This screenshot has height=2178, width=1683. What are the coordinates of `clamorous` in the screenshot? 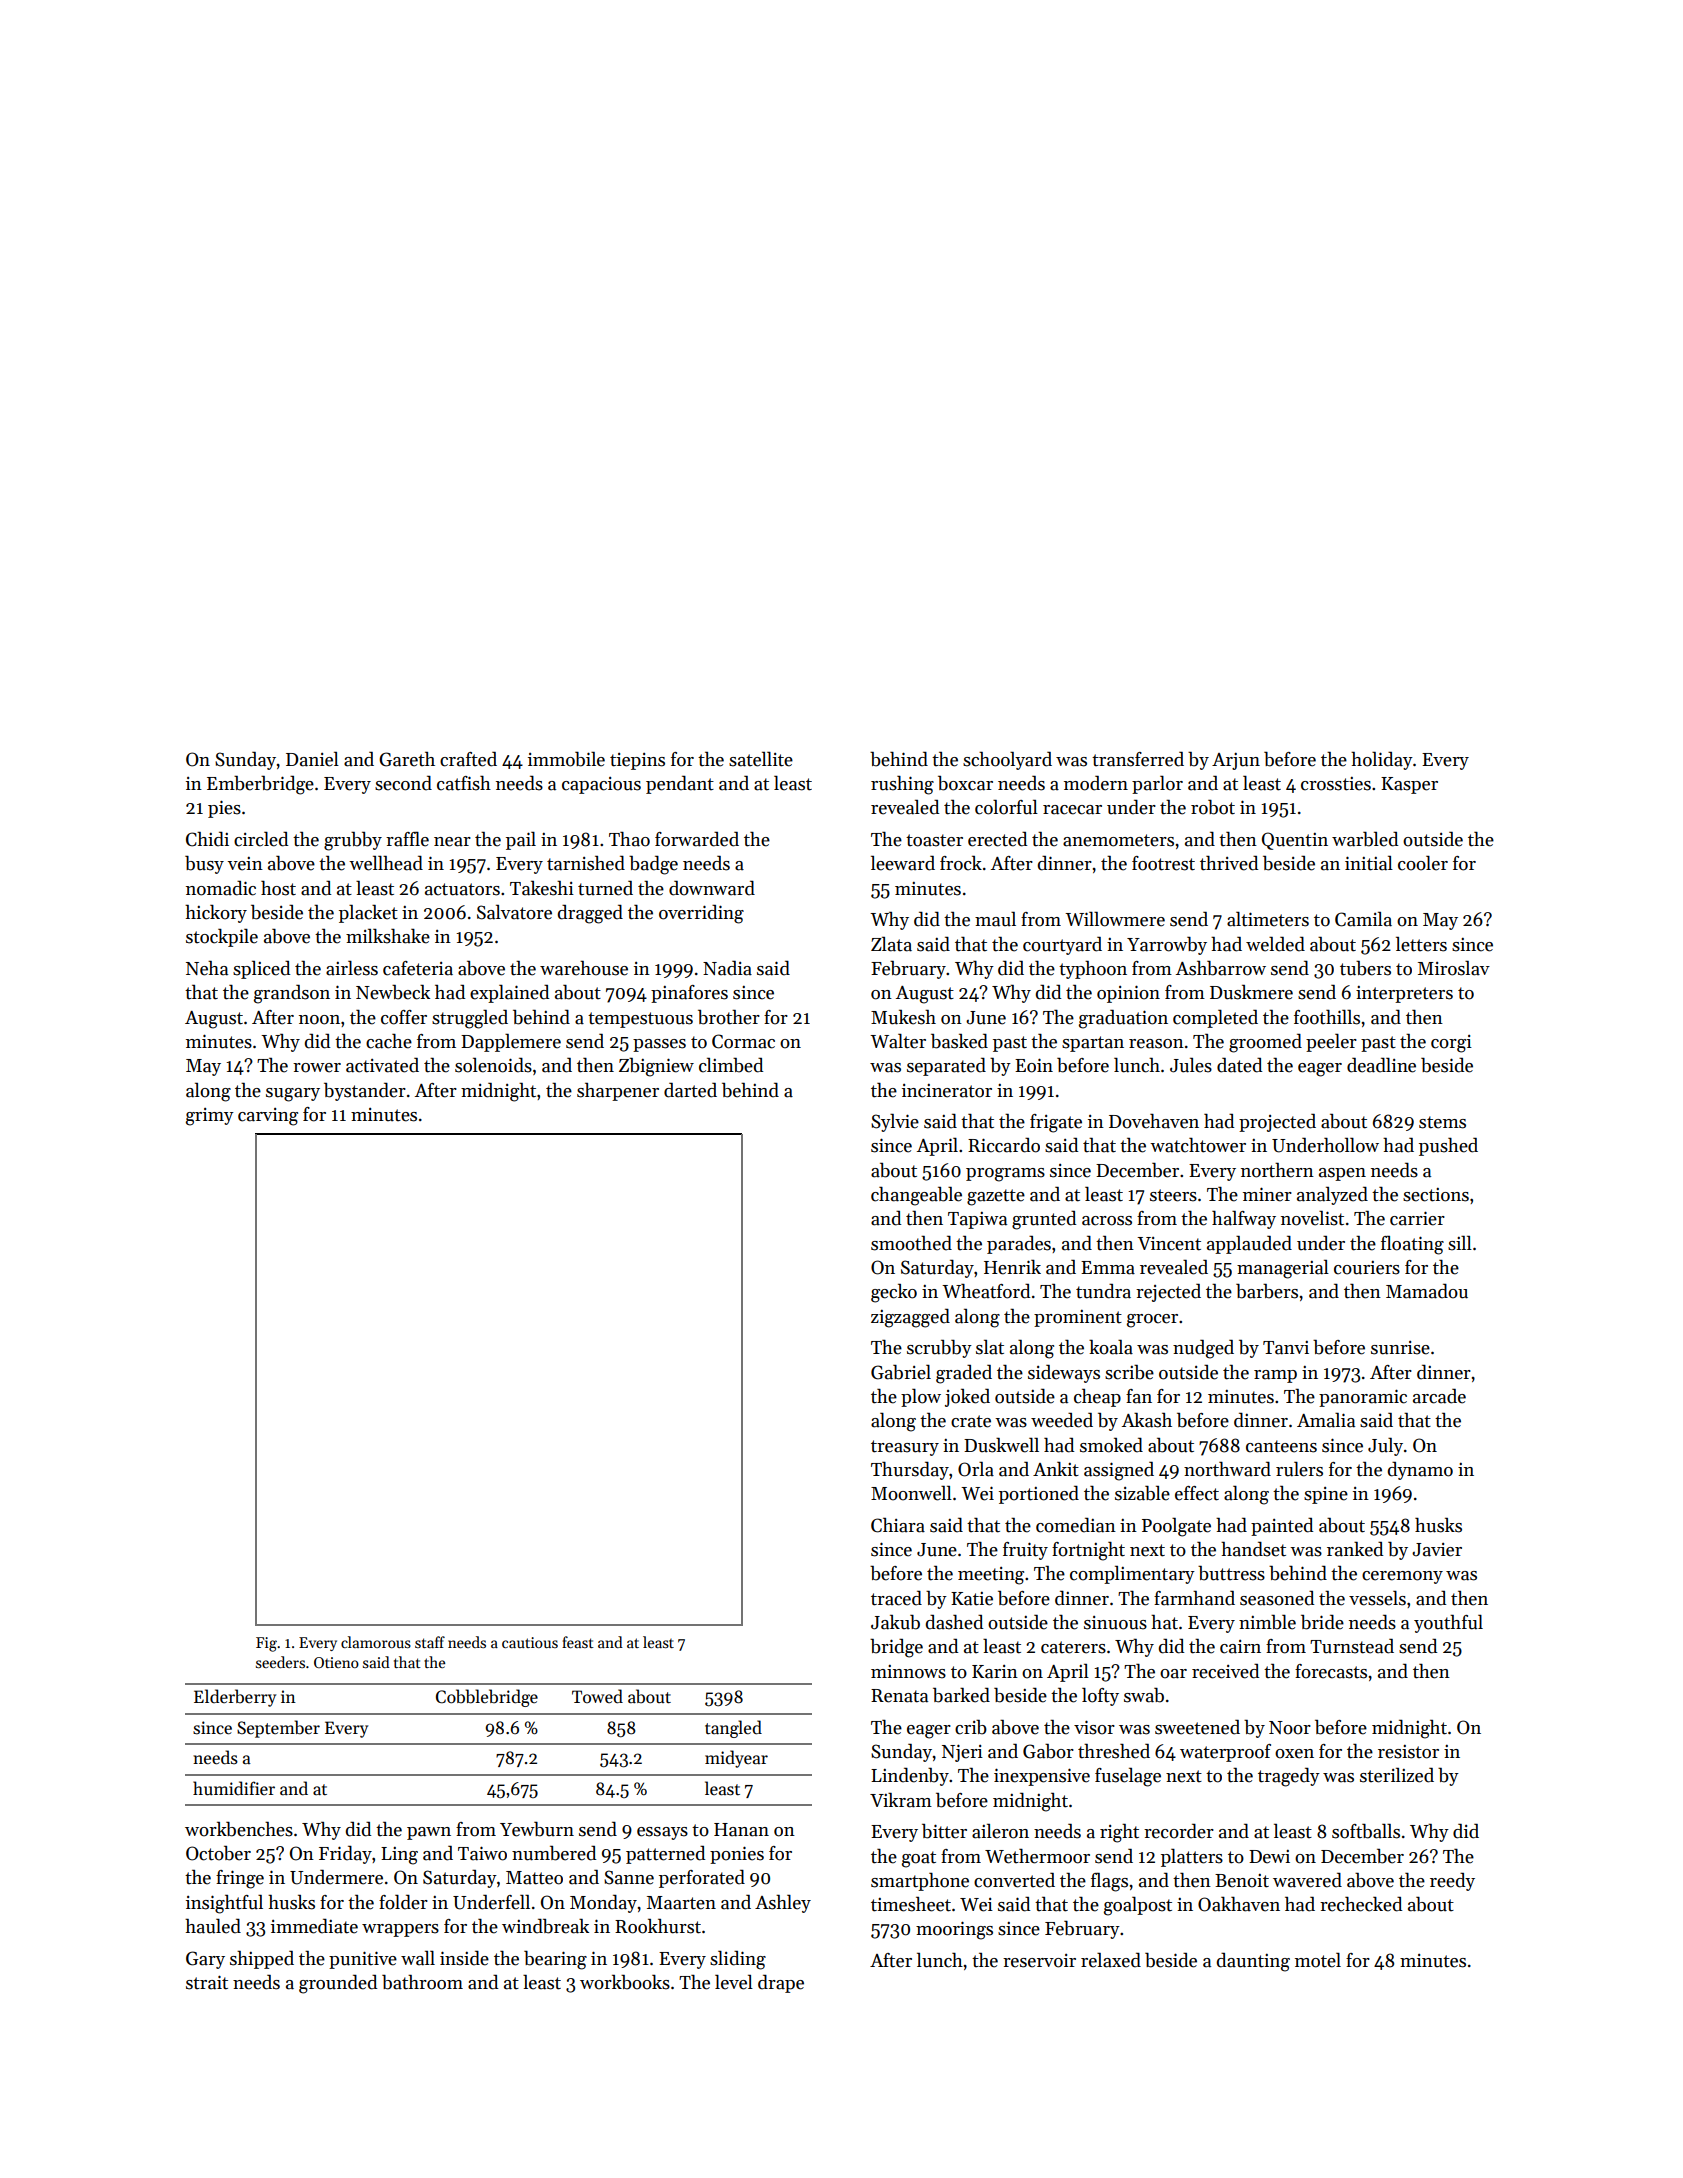 It's located at (376, 1642).
